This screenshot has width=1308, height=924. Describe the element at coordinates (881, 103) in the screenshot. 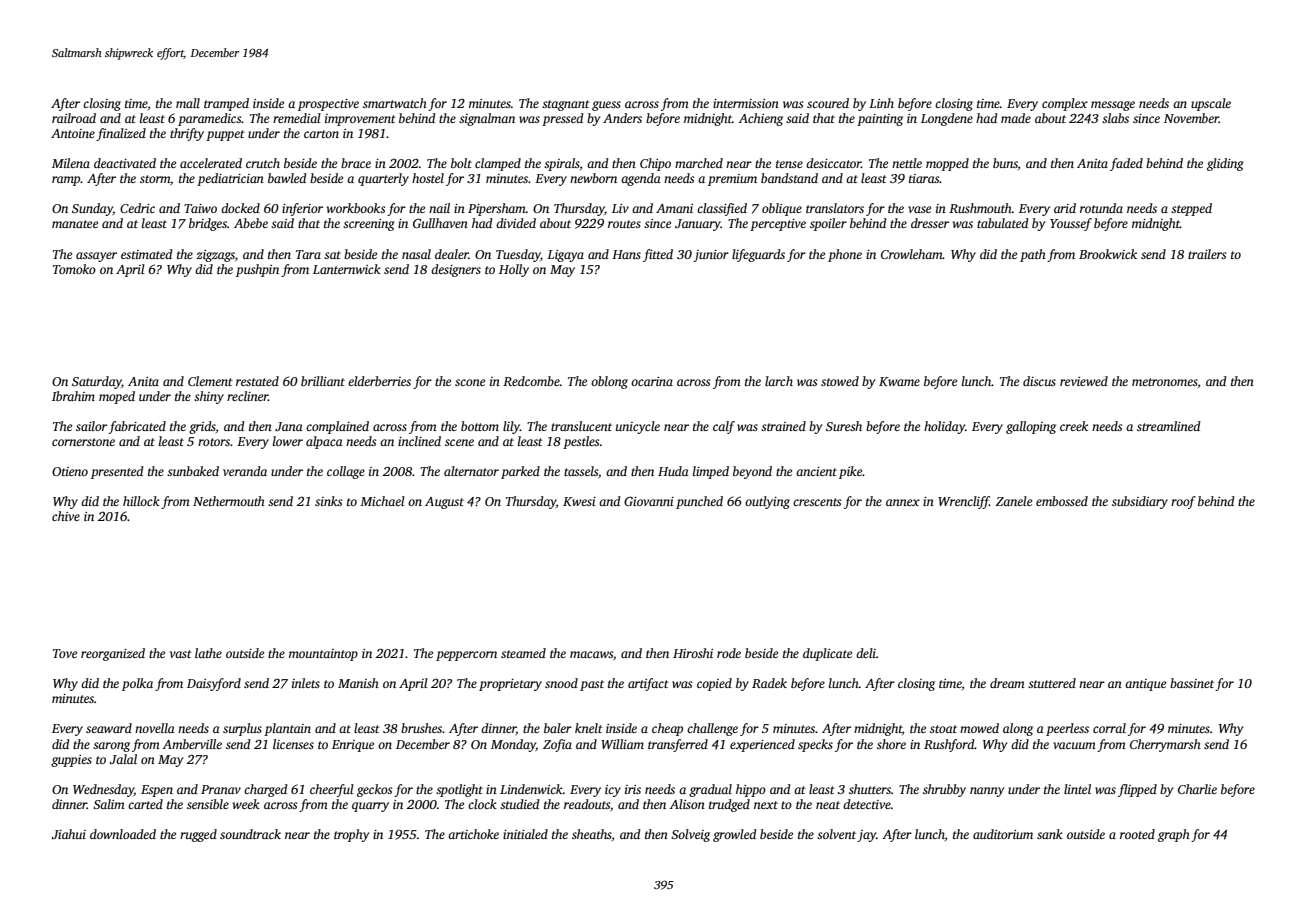

I see `Linh` at that location.
